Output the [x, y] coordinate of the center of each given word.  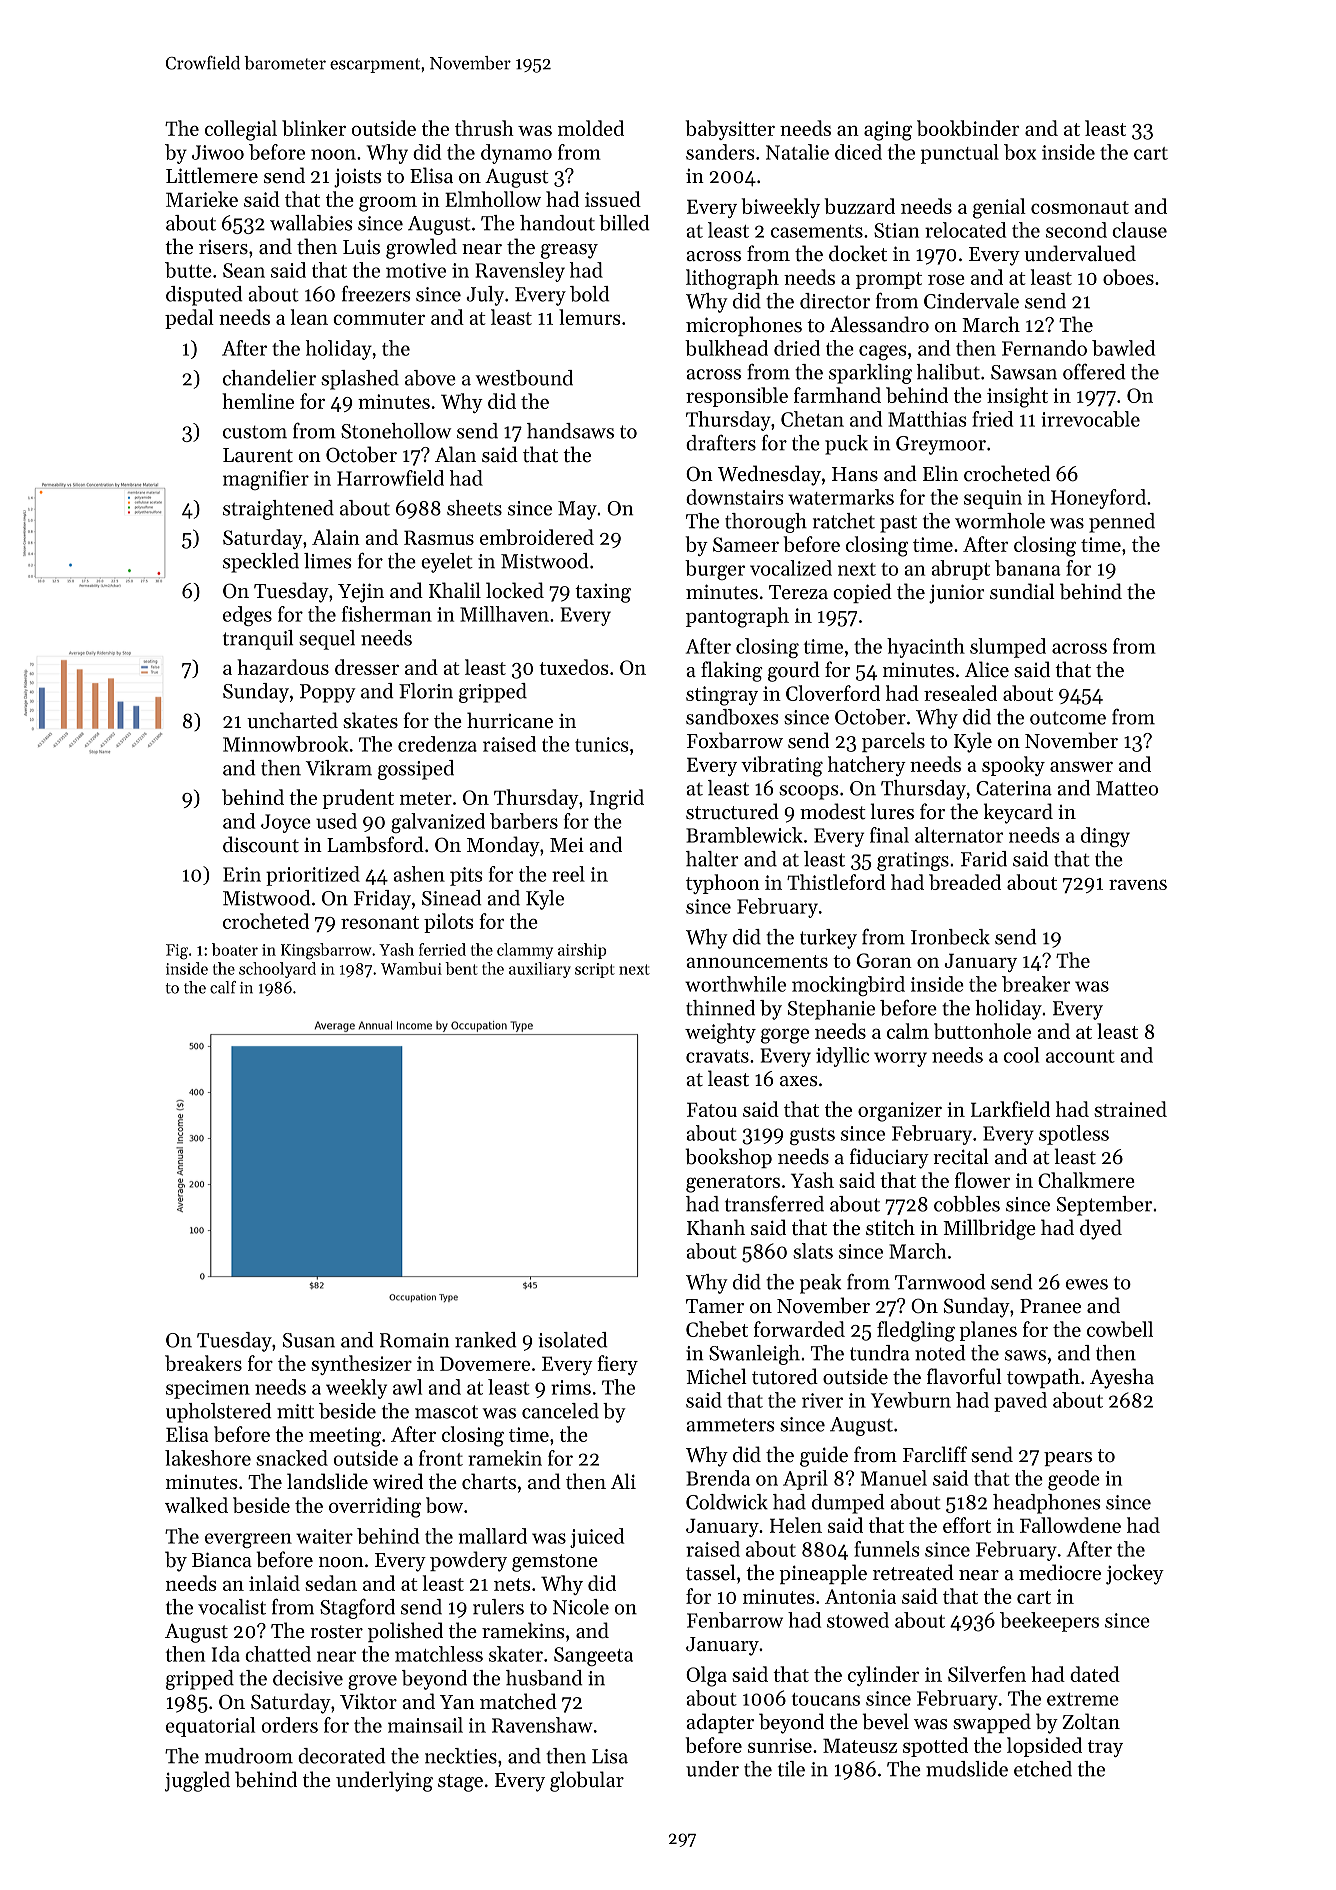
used [336, 821]
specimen [208, 1389]
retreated [913, 1572]
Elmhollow [493, 199]
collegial [241, 130]
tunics [601, 744]
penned [1122, 523]
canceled [560, 1411]
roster [336, 1632]
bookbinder [968, 128]
